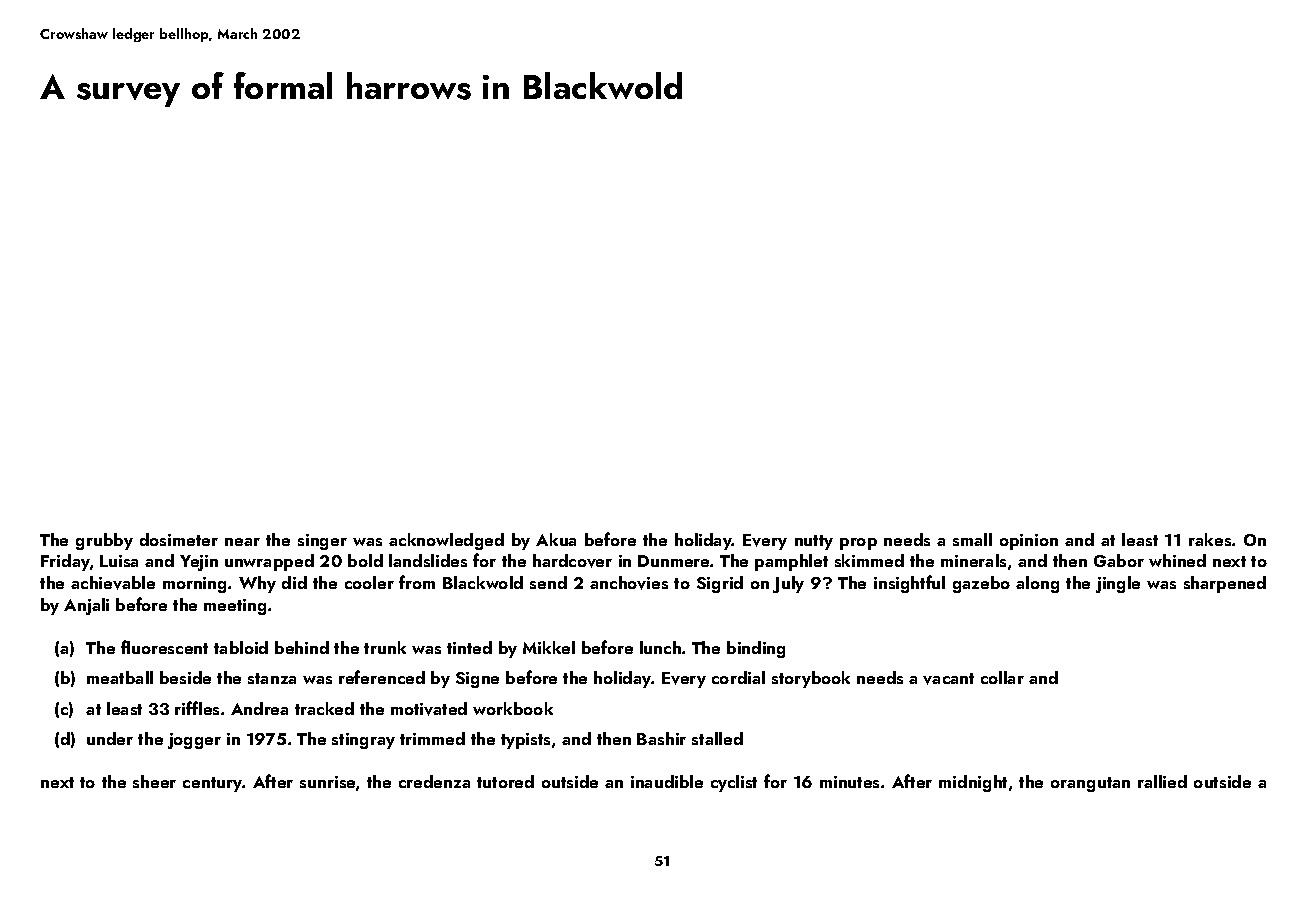 The width and height of the screenshot is (1308, 924). What do you see at coordinates (738, 677) in the screenshot?
I see `cordial` at bounding box center [738, 677].
